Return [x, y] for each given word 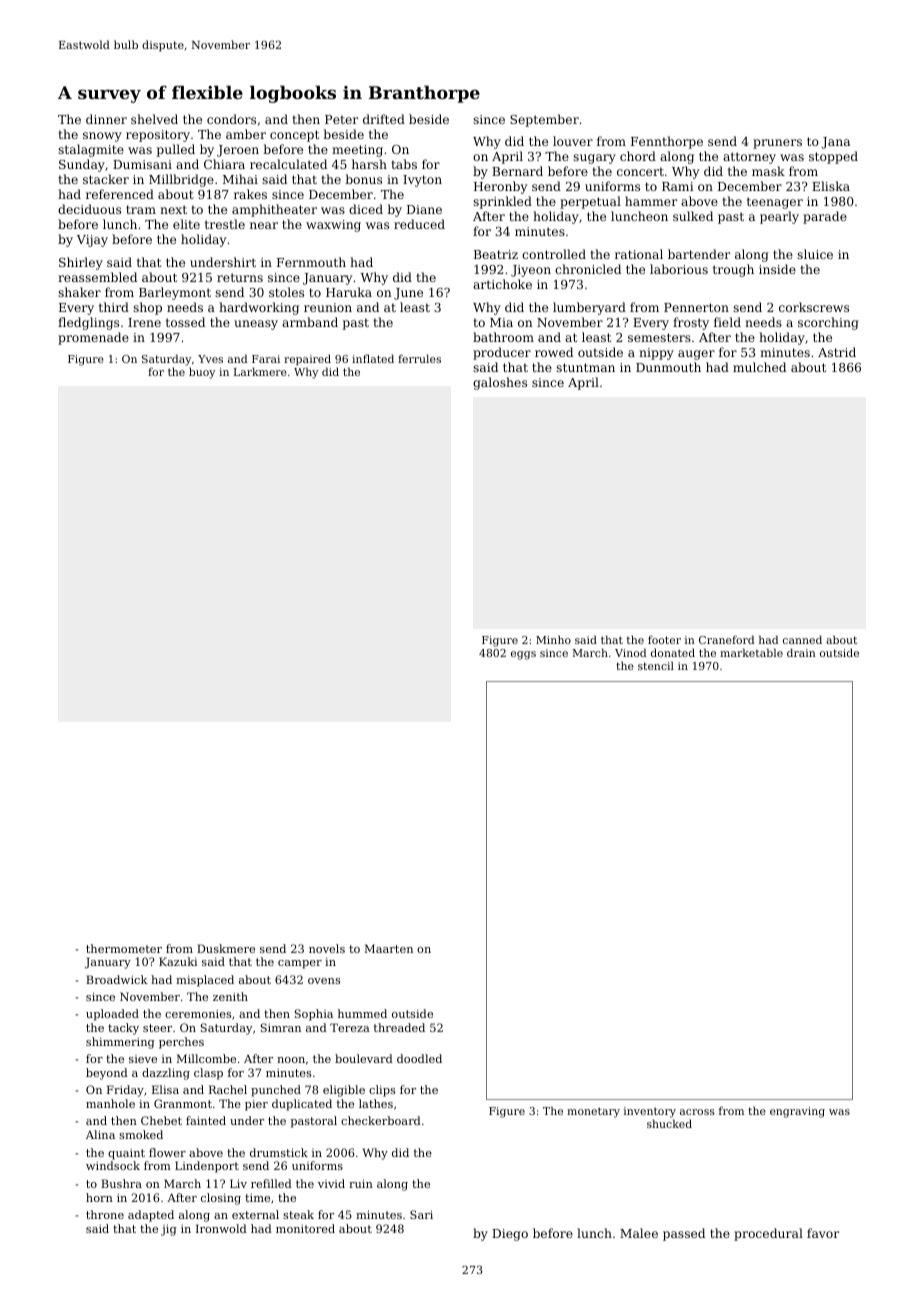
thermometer [124, 948]
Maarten [389, 948]
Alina [100, 1134]
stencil [656, 665]
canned [802, 639]
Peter [341, 119]
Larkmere [260, 371]
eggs [523, 655]
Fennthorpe [667, 142]
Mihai [240, 179]
